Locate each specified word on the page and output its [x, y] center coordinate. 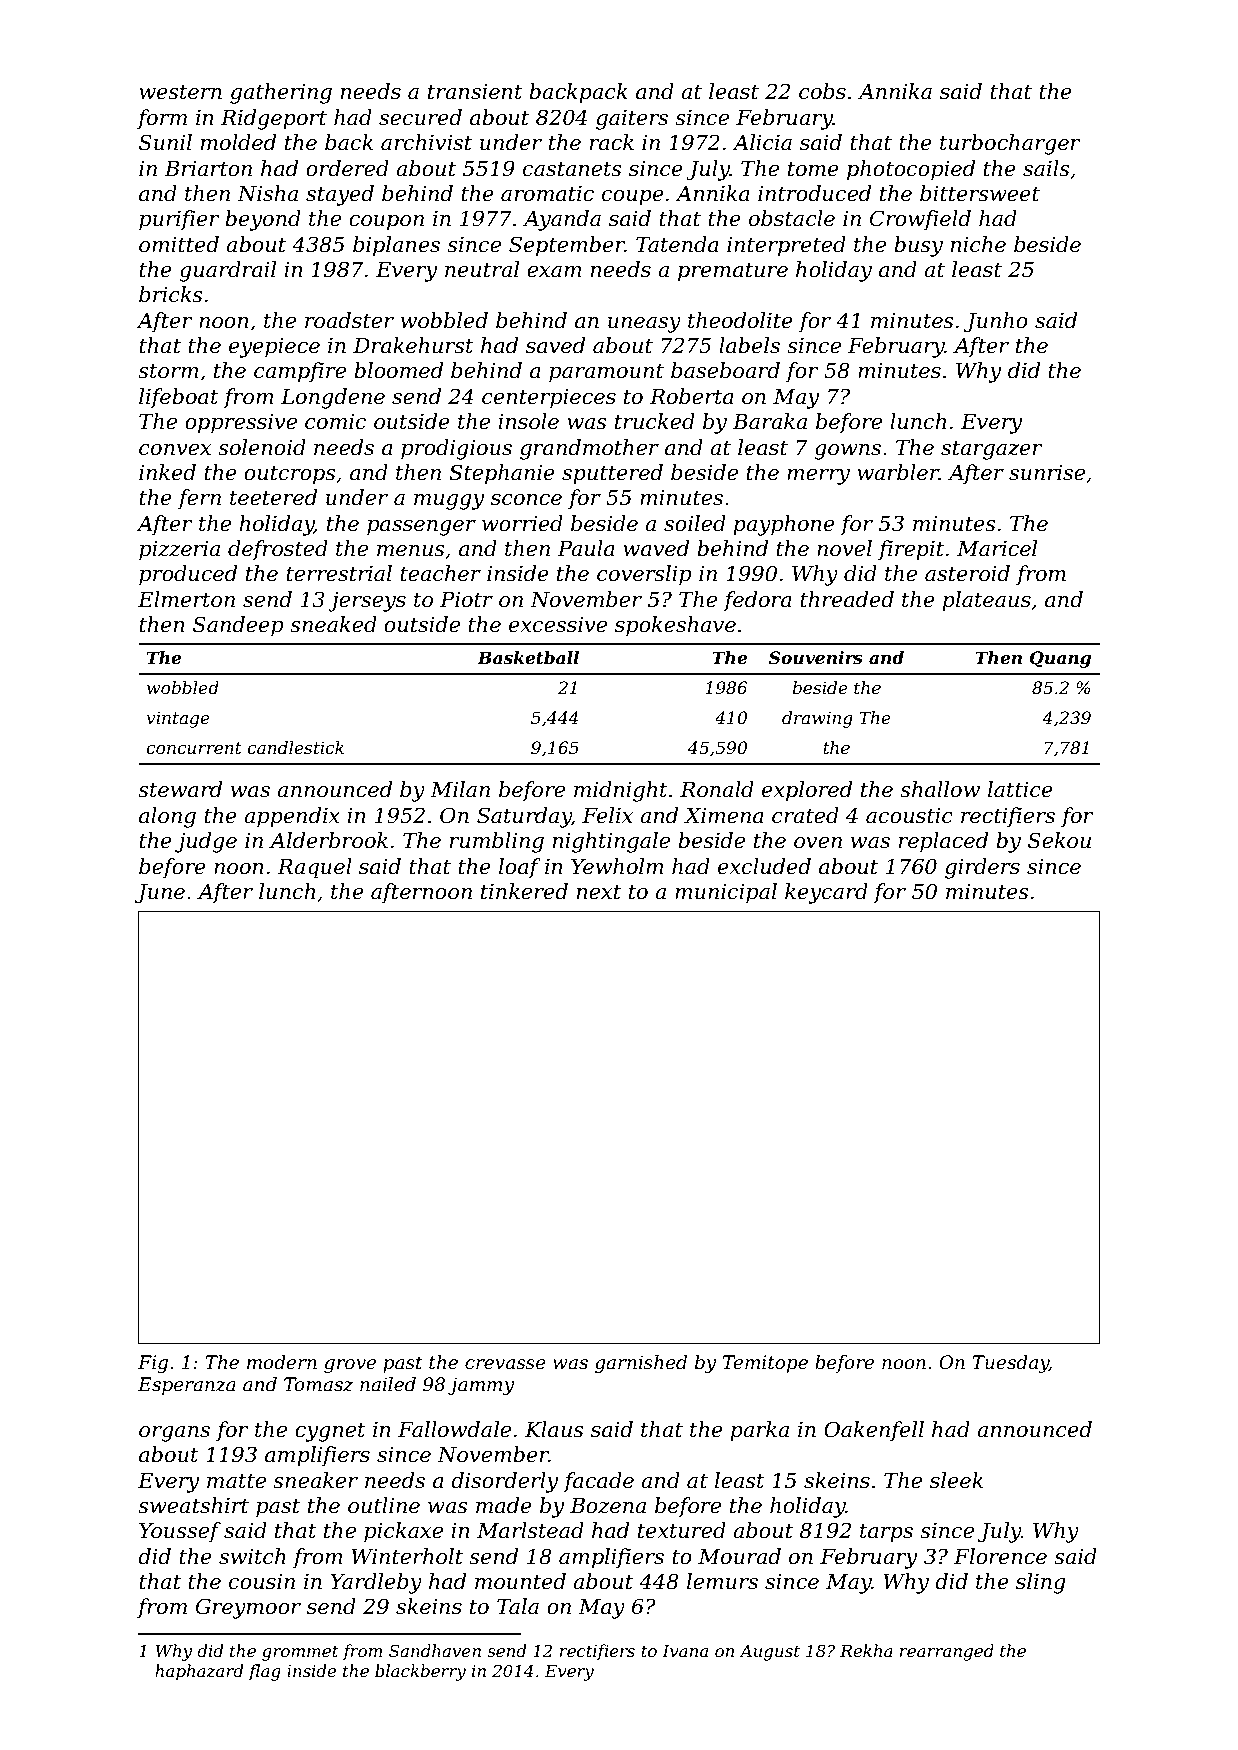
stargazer [992, 450]
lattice [1020, 789]
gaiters [632, 120]
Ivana [685, 1651]
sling [1041, 1583]
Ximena [724, 816]
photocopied [911, 170]
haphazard [199, 1672]
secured [420, 117]
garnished [641, 1364]
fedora [757, 601]
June [160, 894]
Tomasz [318, 1384]
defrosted [278, 550]
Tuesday [1010, 1364]
